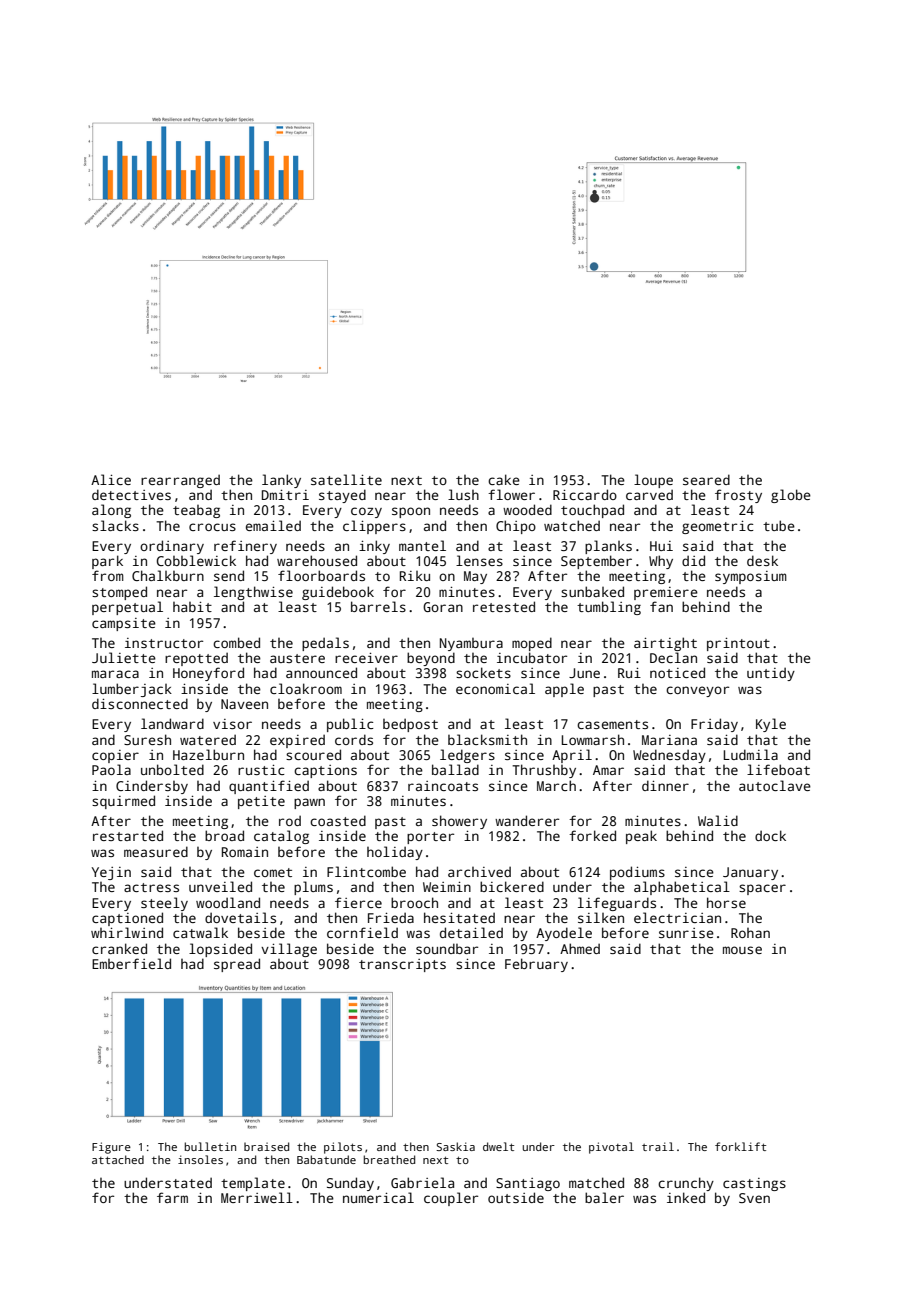  Describe the element at coordinates (706, 479) in the screenshot. I see `seared` at that location.
